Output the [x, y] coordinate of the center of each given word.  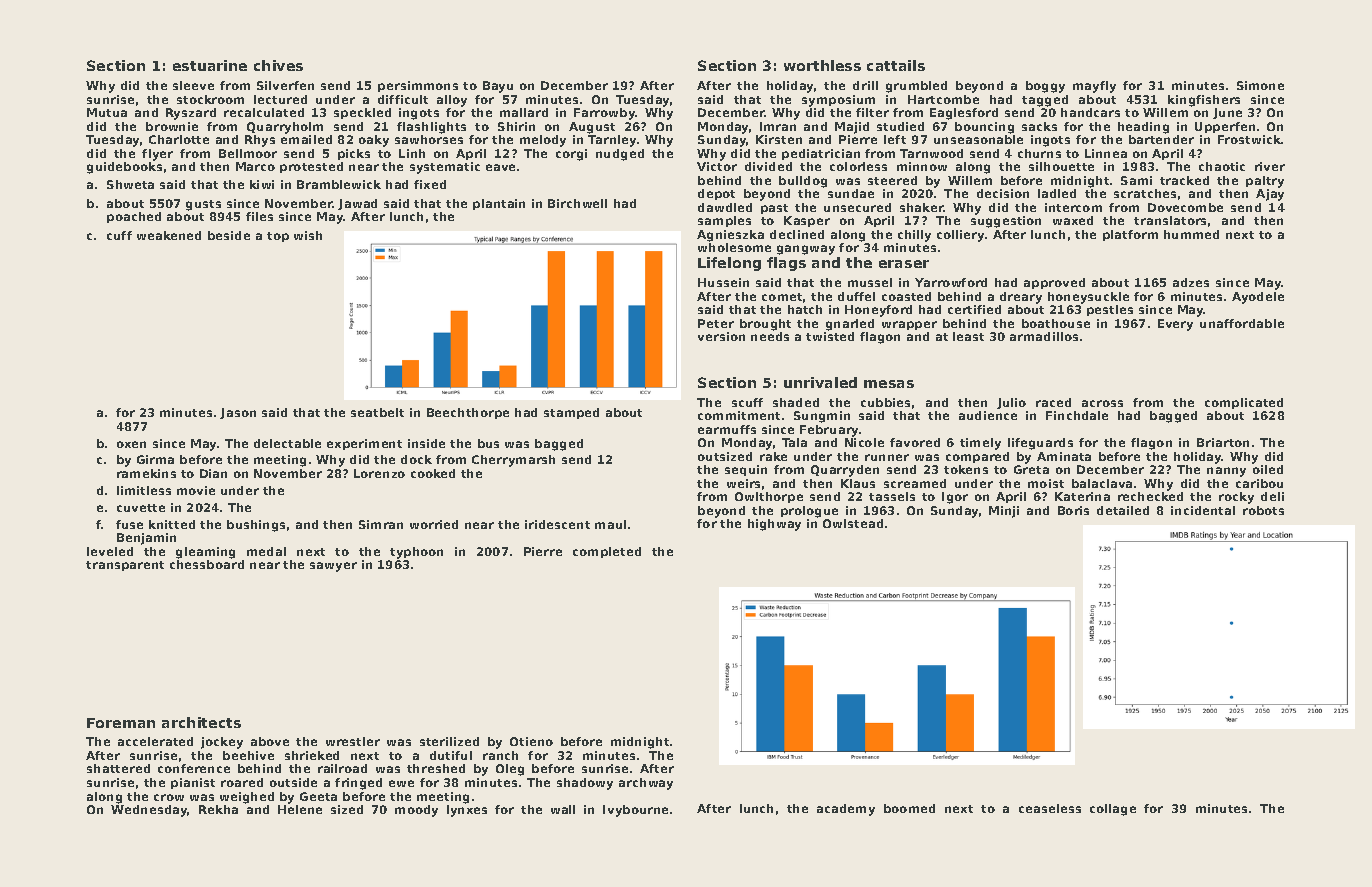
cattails [896, 65]
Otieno [531, 741]
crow [169, 797]
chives [278, 65]
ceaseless [1050, 808]
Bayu [498, 87]
